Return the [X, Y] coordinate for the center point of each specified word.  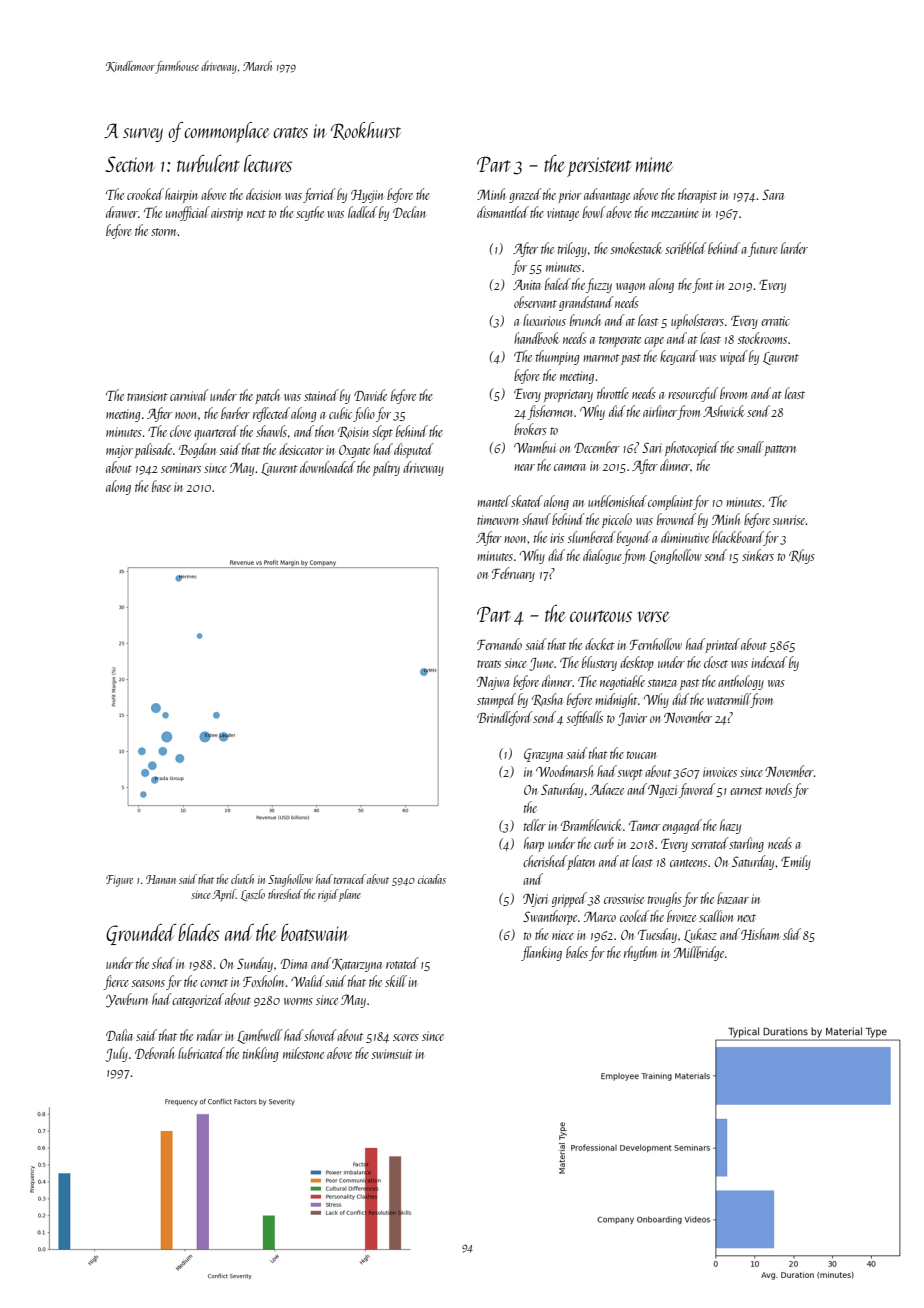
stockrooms [762, 338]
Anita [527, 284]
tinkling [260, 1054]
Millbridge [698, 953]
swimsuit [392, 1054]
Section [130, 164]
